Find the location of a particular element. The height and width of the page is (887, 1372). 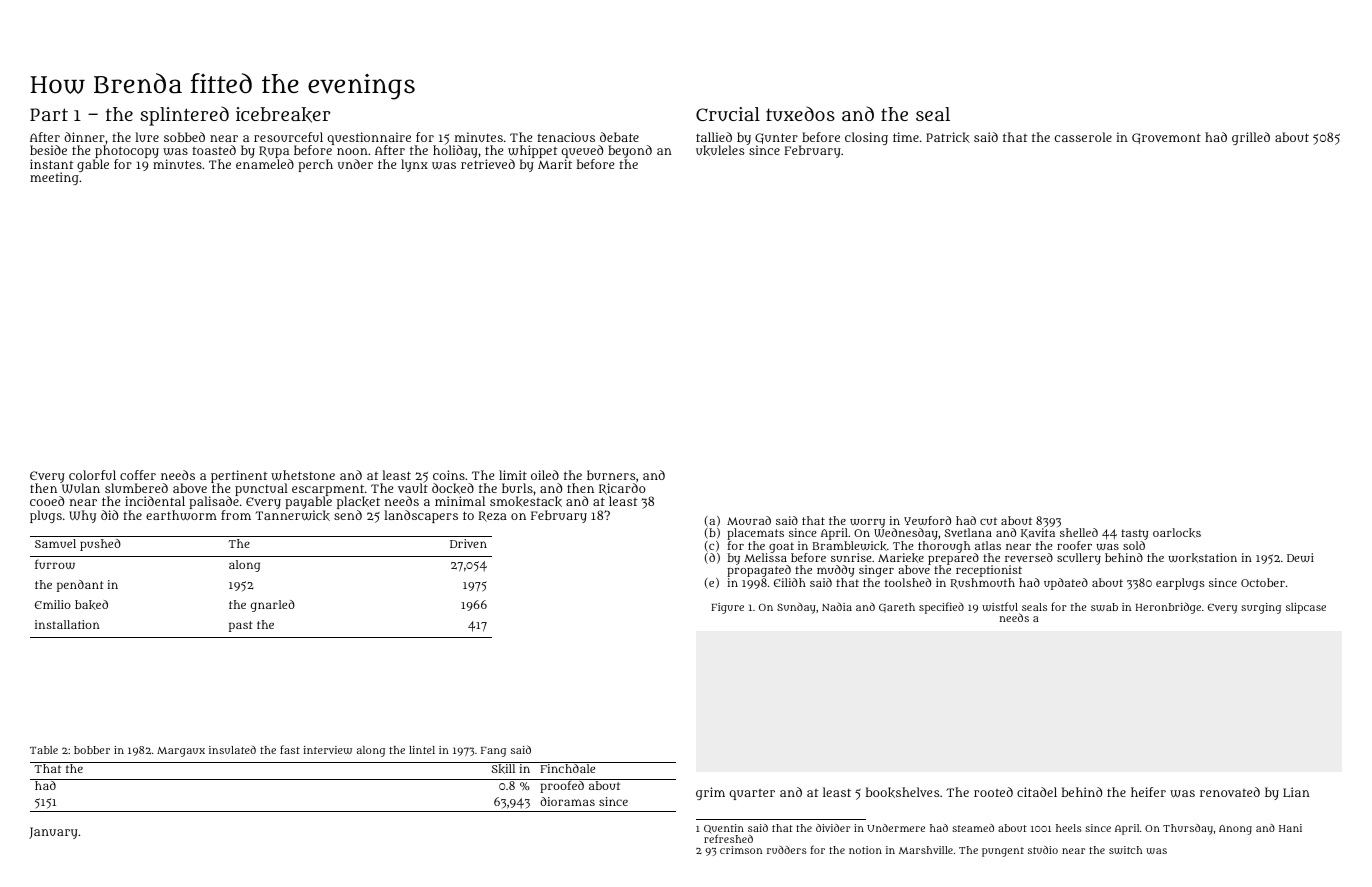

whetstone is located at coordinates (303, 475).
